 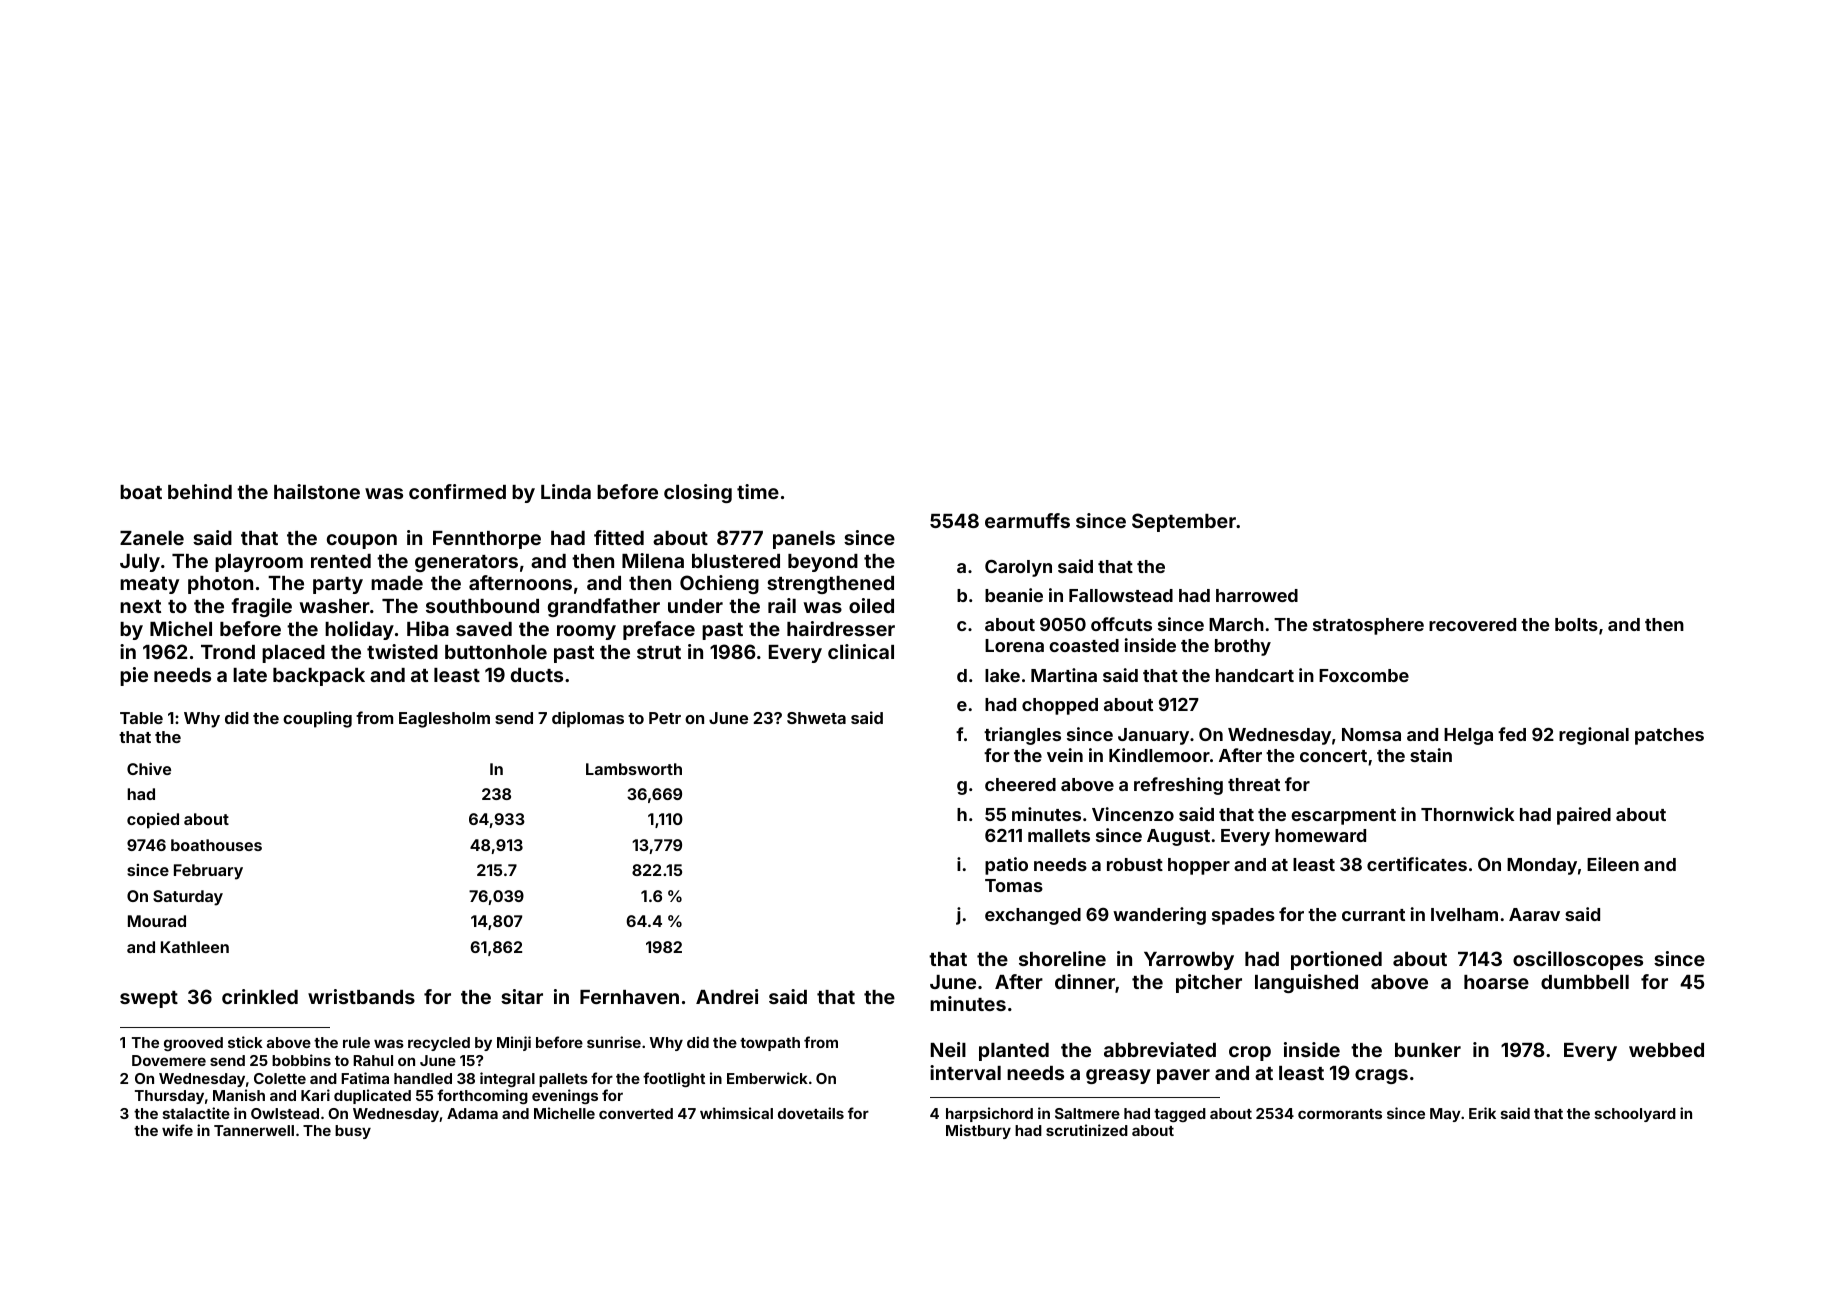 What do you see at coordinates (1669, 736) in the document?
I see `patches` at bounding box center [1669, 736].
